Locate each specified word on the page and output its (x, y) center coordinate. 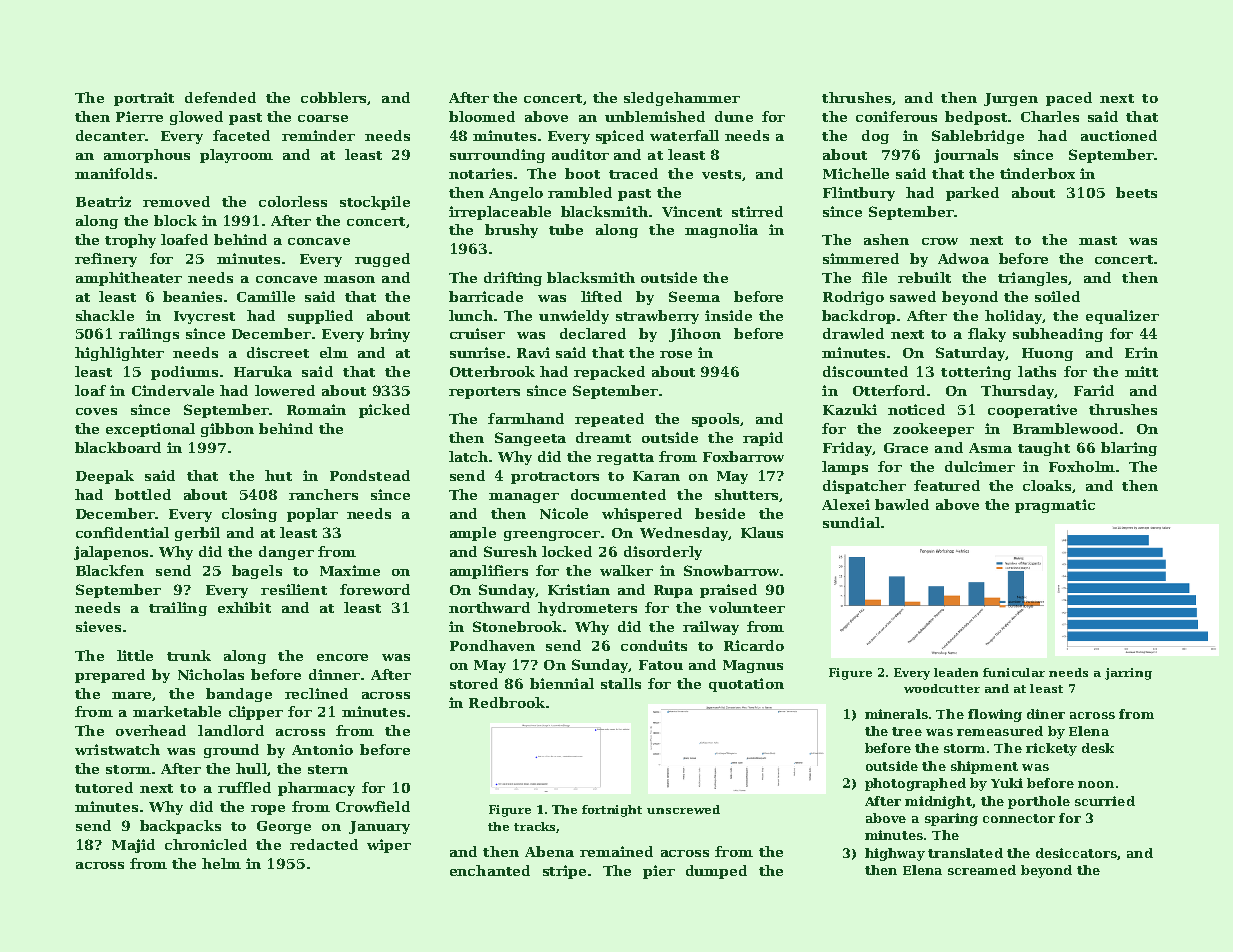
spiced (620, 137)
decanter (110, 135)
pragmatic (1055, 506)
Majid (133, 846)
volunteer (747, 607)
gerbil (197, 534)
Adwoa (963, 258)
